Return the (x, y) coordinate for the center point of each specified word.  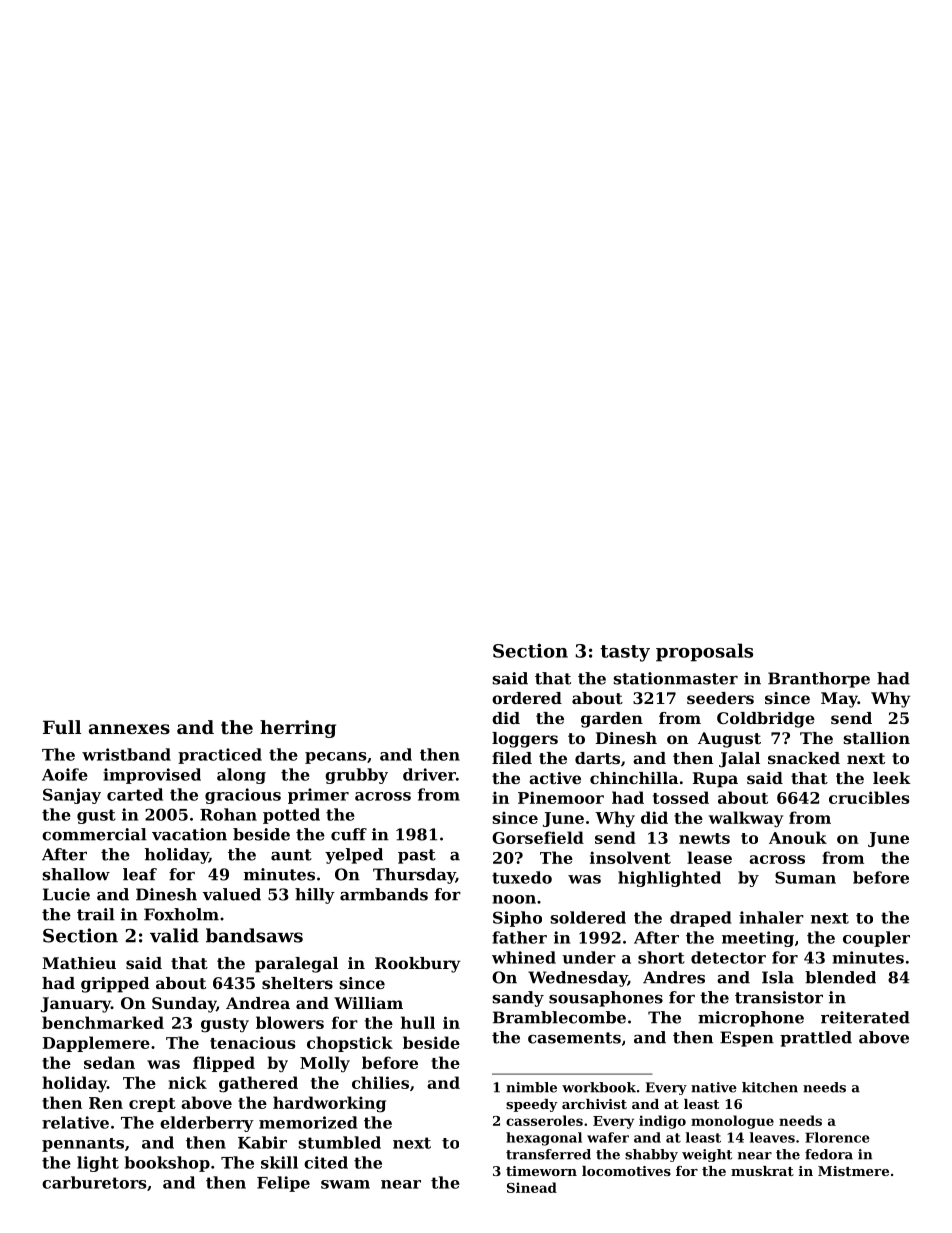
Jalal (739, 760)
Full (62, 727)
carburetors (94, 1182)
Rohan (228, 814)
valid (174, 935)
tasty (625, 653)
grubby (356, 776)
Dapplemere (96, 1044)
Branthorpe (819, 680)
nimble (531, 1087)
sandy (518, 999)
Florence (837, 1137)
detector (728, 957)
